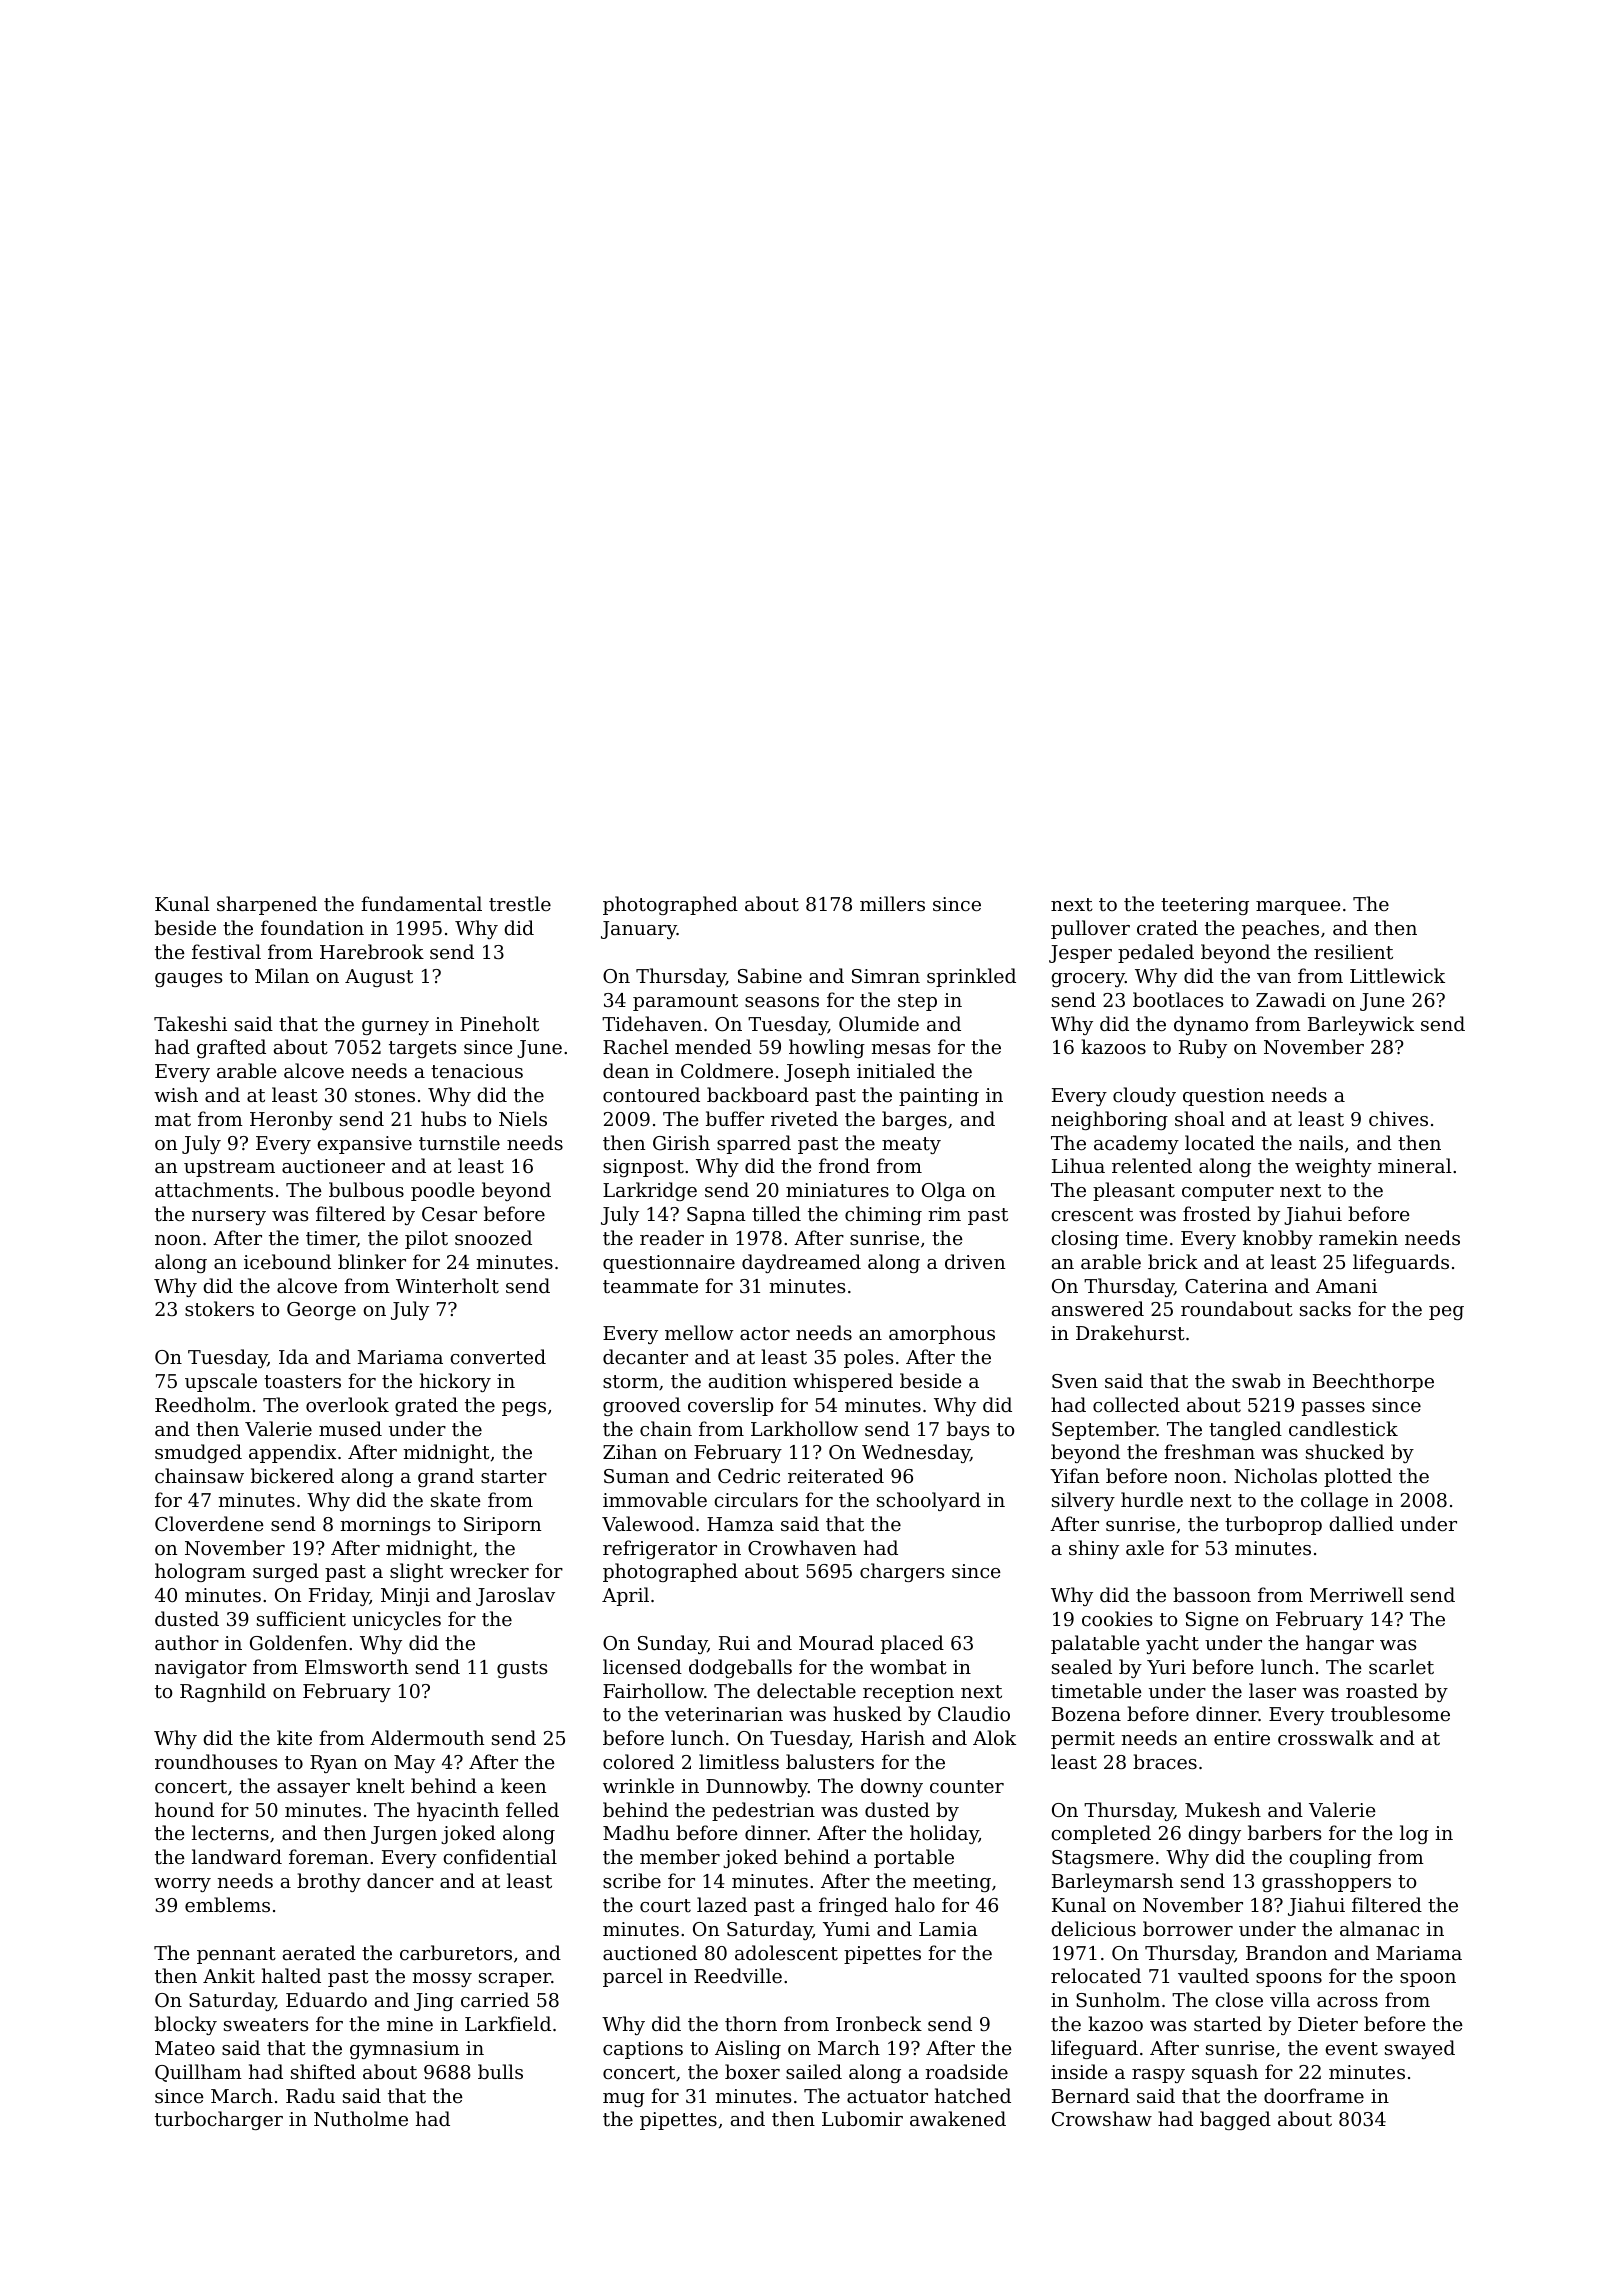  What do you see at coordinates (1209, 1451) in the screenshot?
I see `freshman` at bounding box center [1209, 1451].
